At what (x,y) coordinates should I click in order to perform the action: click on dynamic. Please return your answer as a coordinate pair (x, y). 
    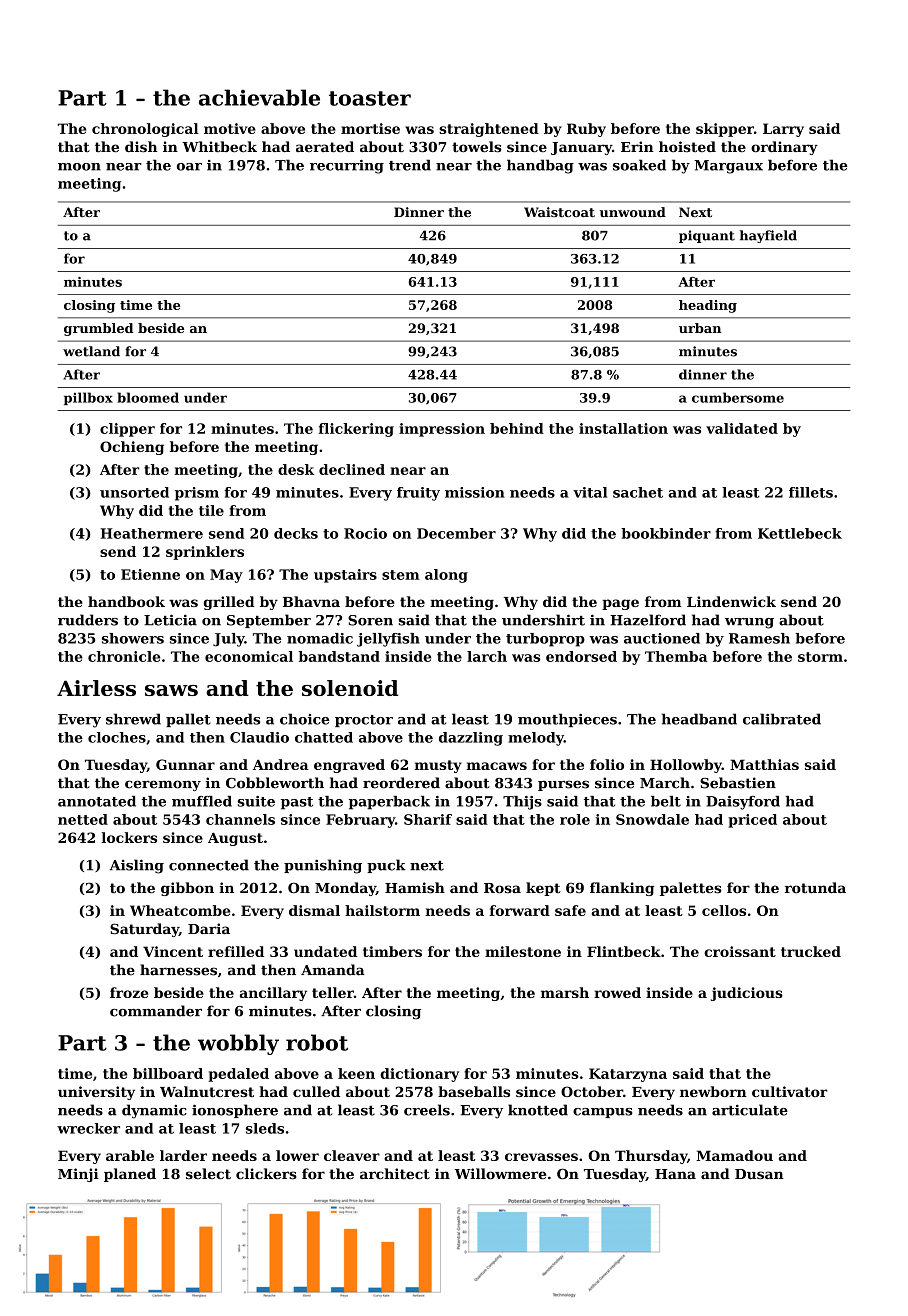
    Looking at the image, I should click on (154, 1111).
